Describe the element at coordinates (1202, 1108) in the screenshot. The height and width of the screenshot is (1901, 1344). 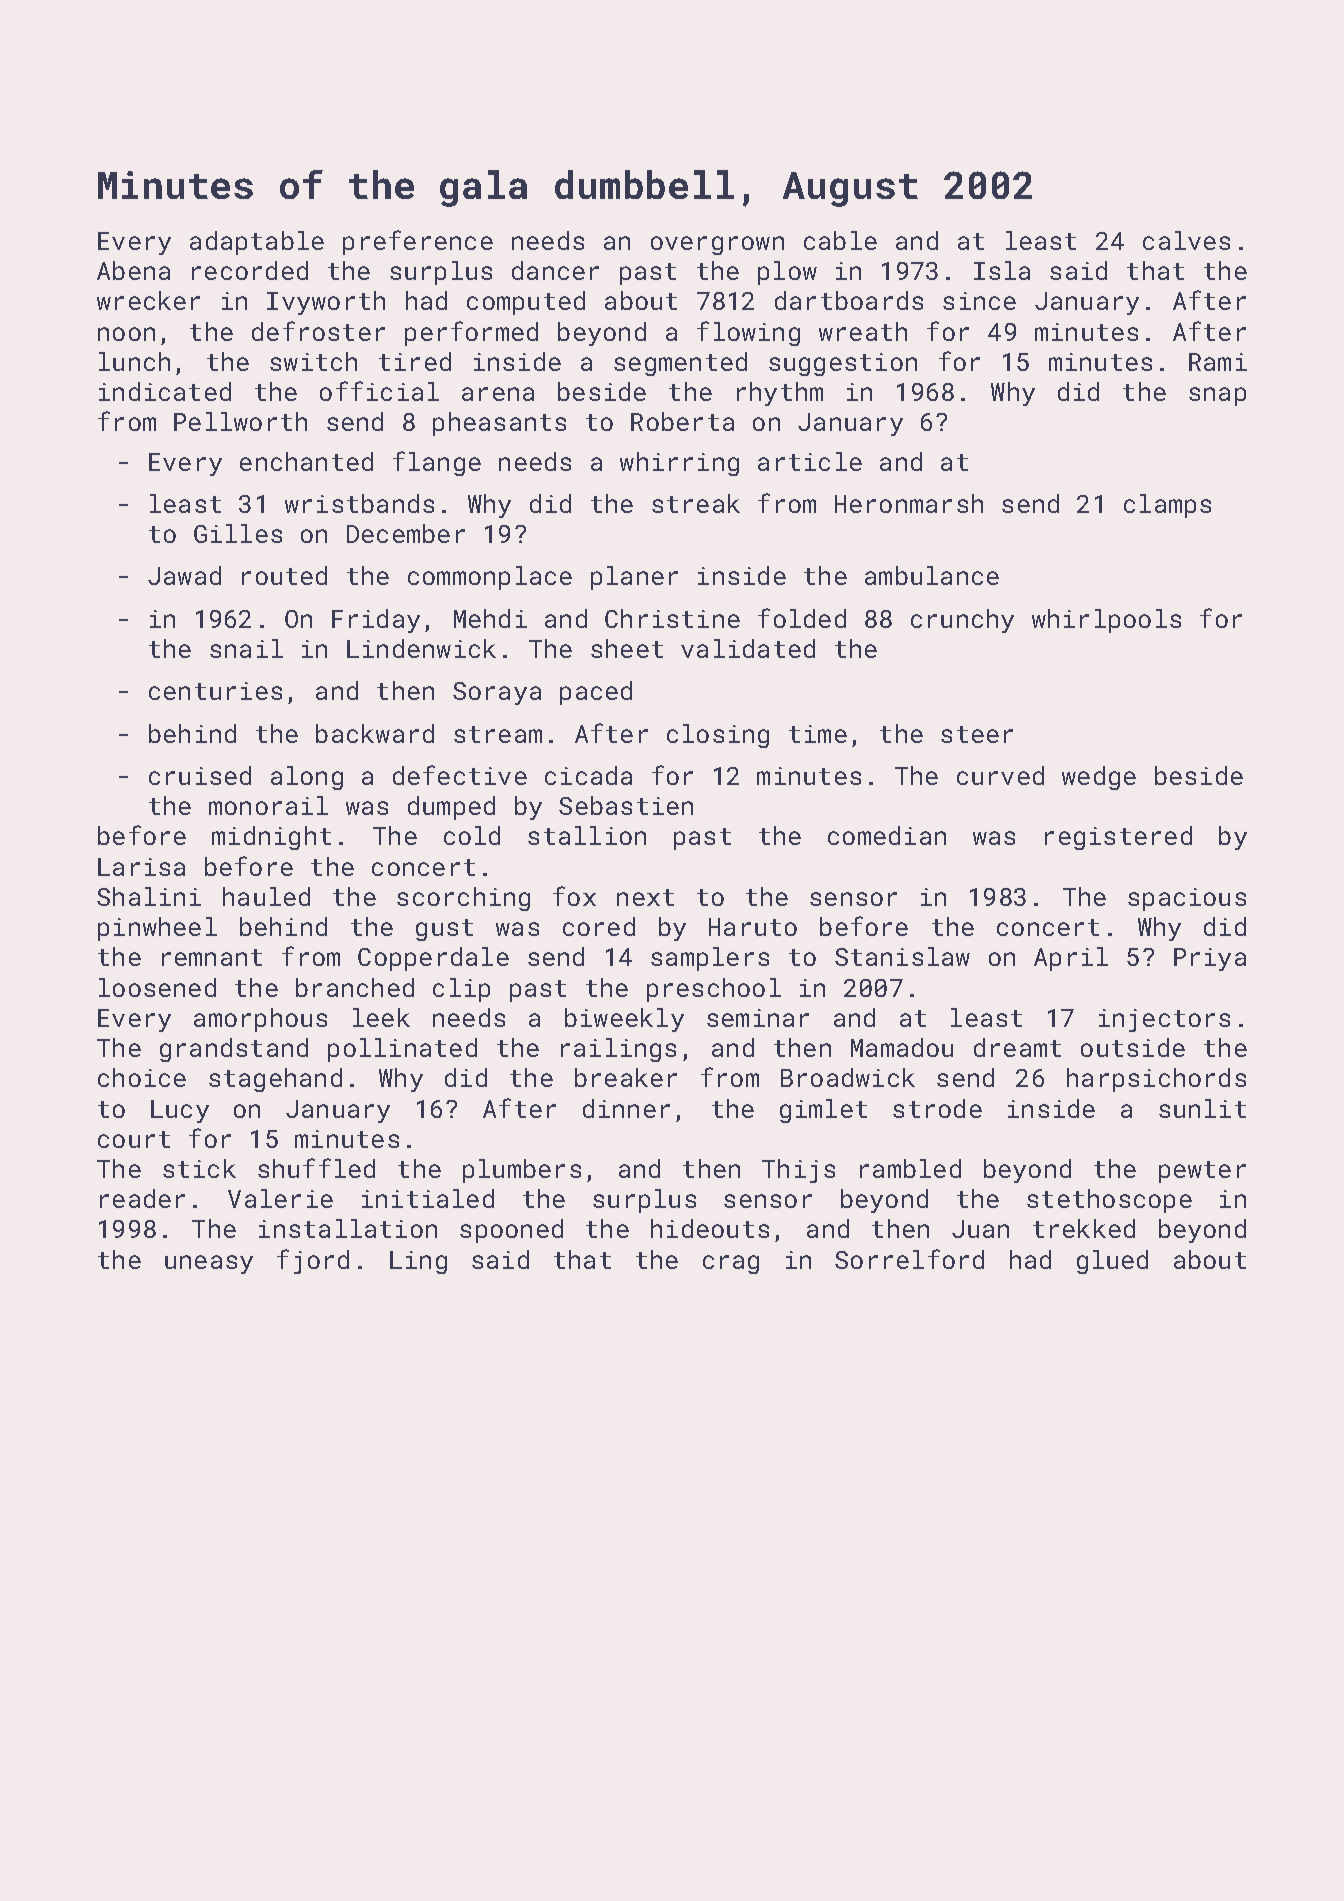
I see `sunlit` at that location.
